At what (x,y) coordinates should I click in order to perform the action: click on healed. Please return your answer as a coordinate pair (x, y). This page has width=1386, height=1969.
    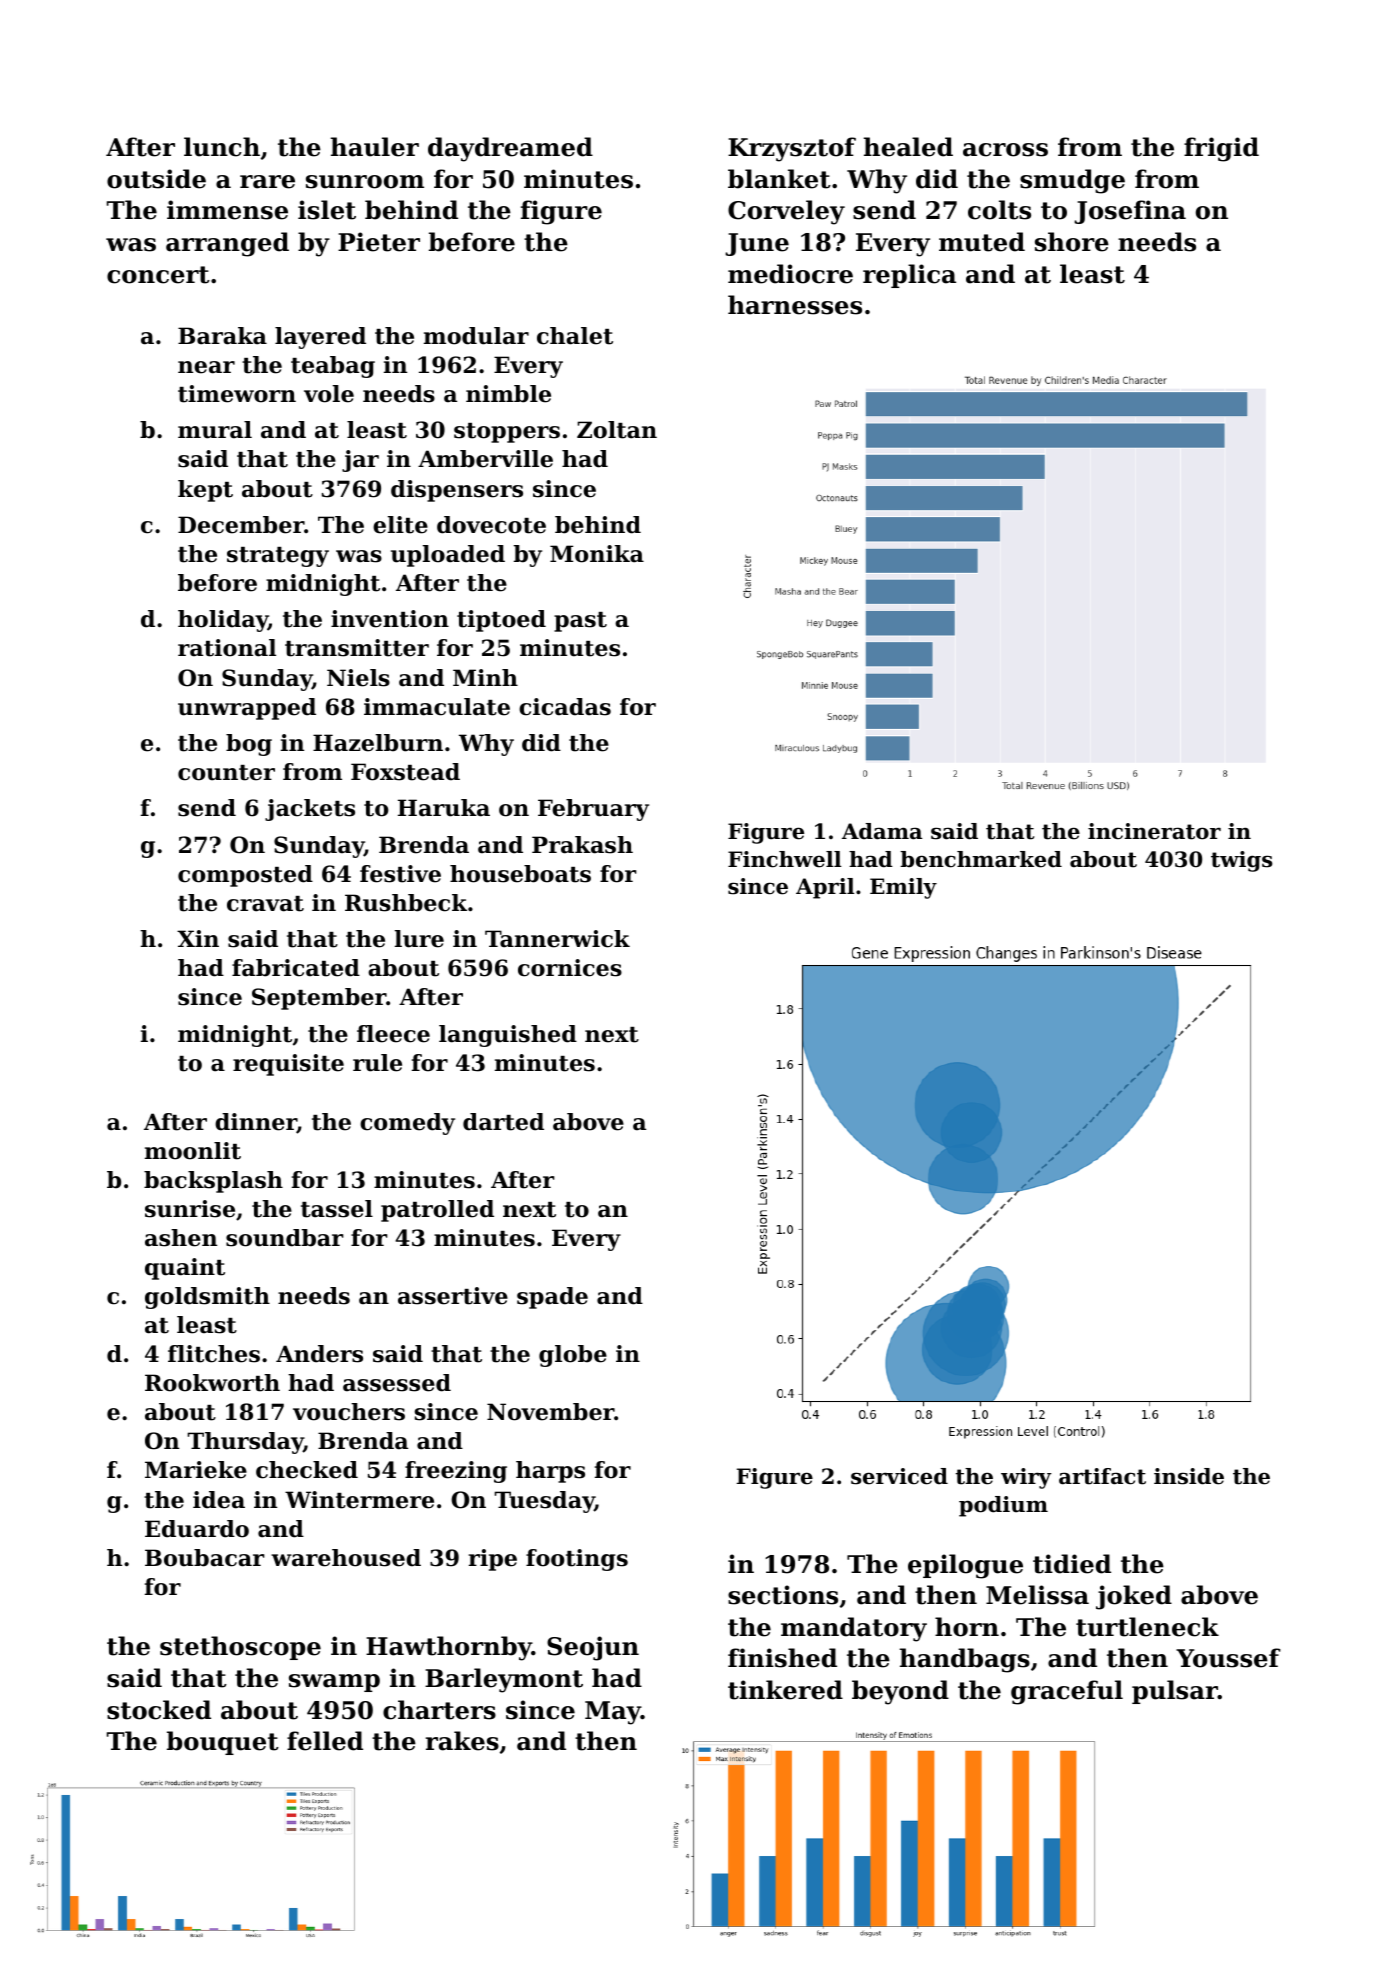
    Looking at the image, I should click on (908, 147).
